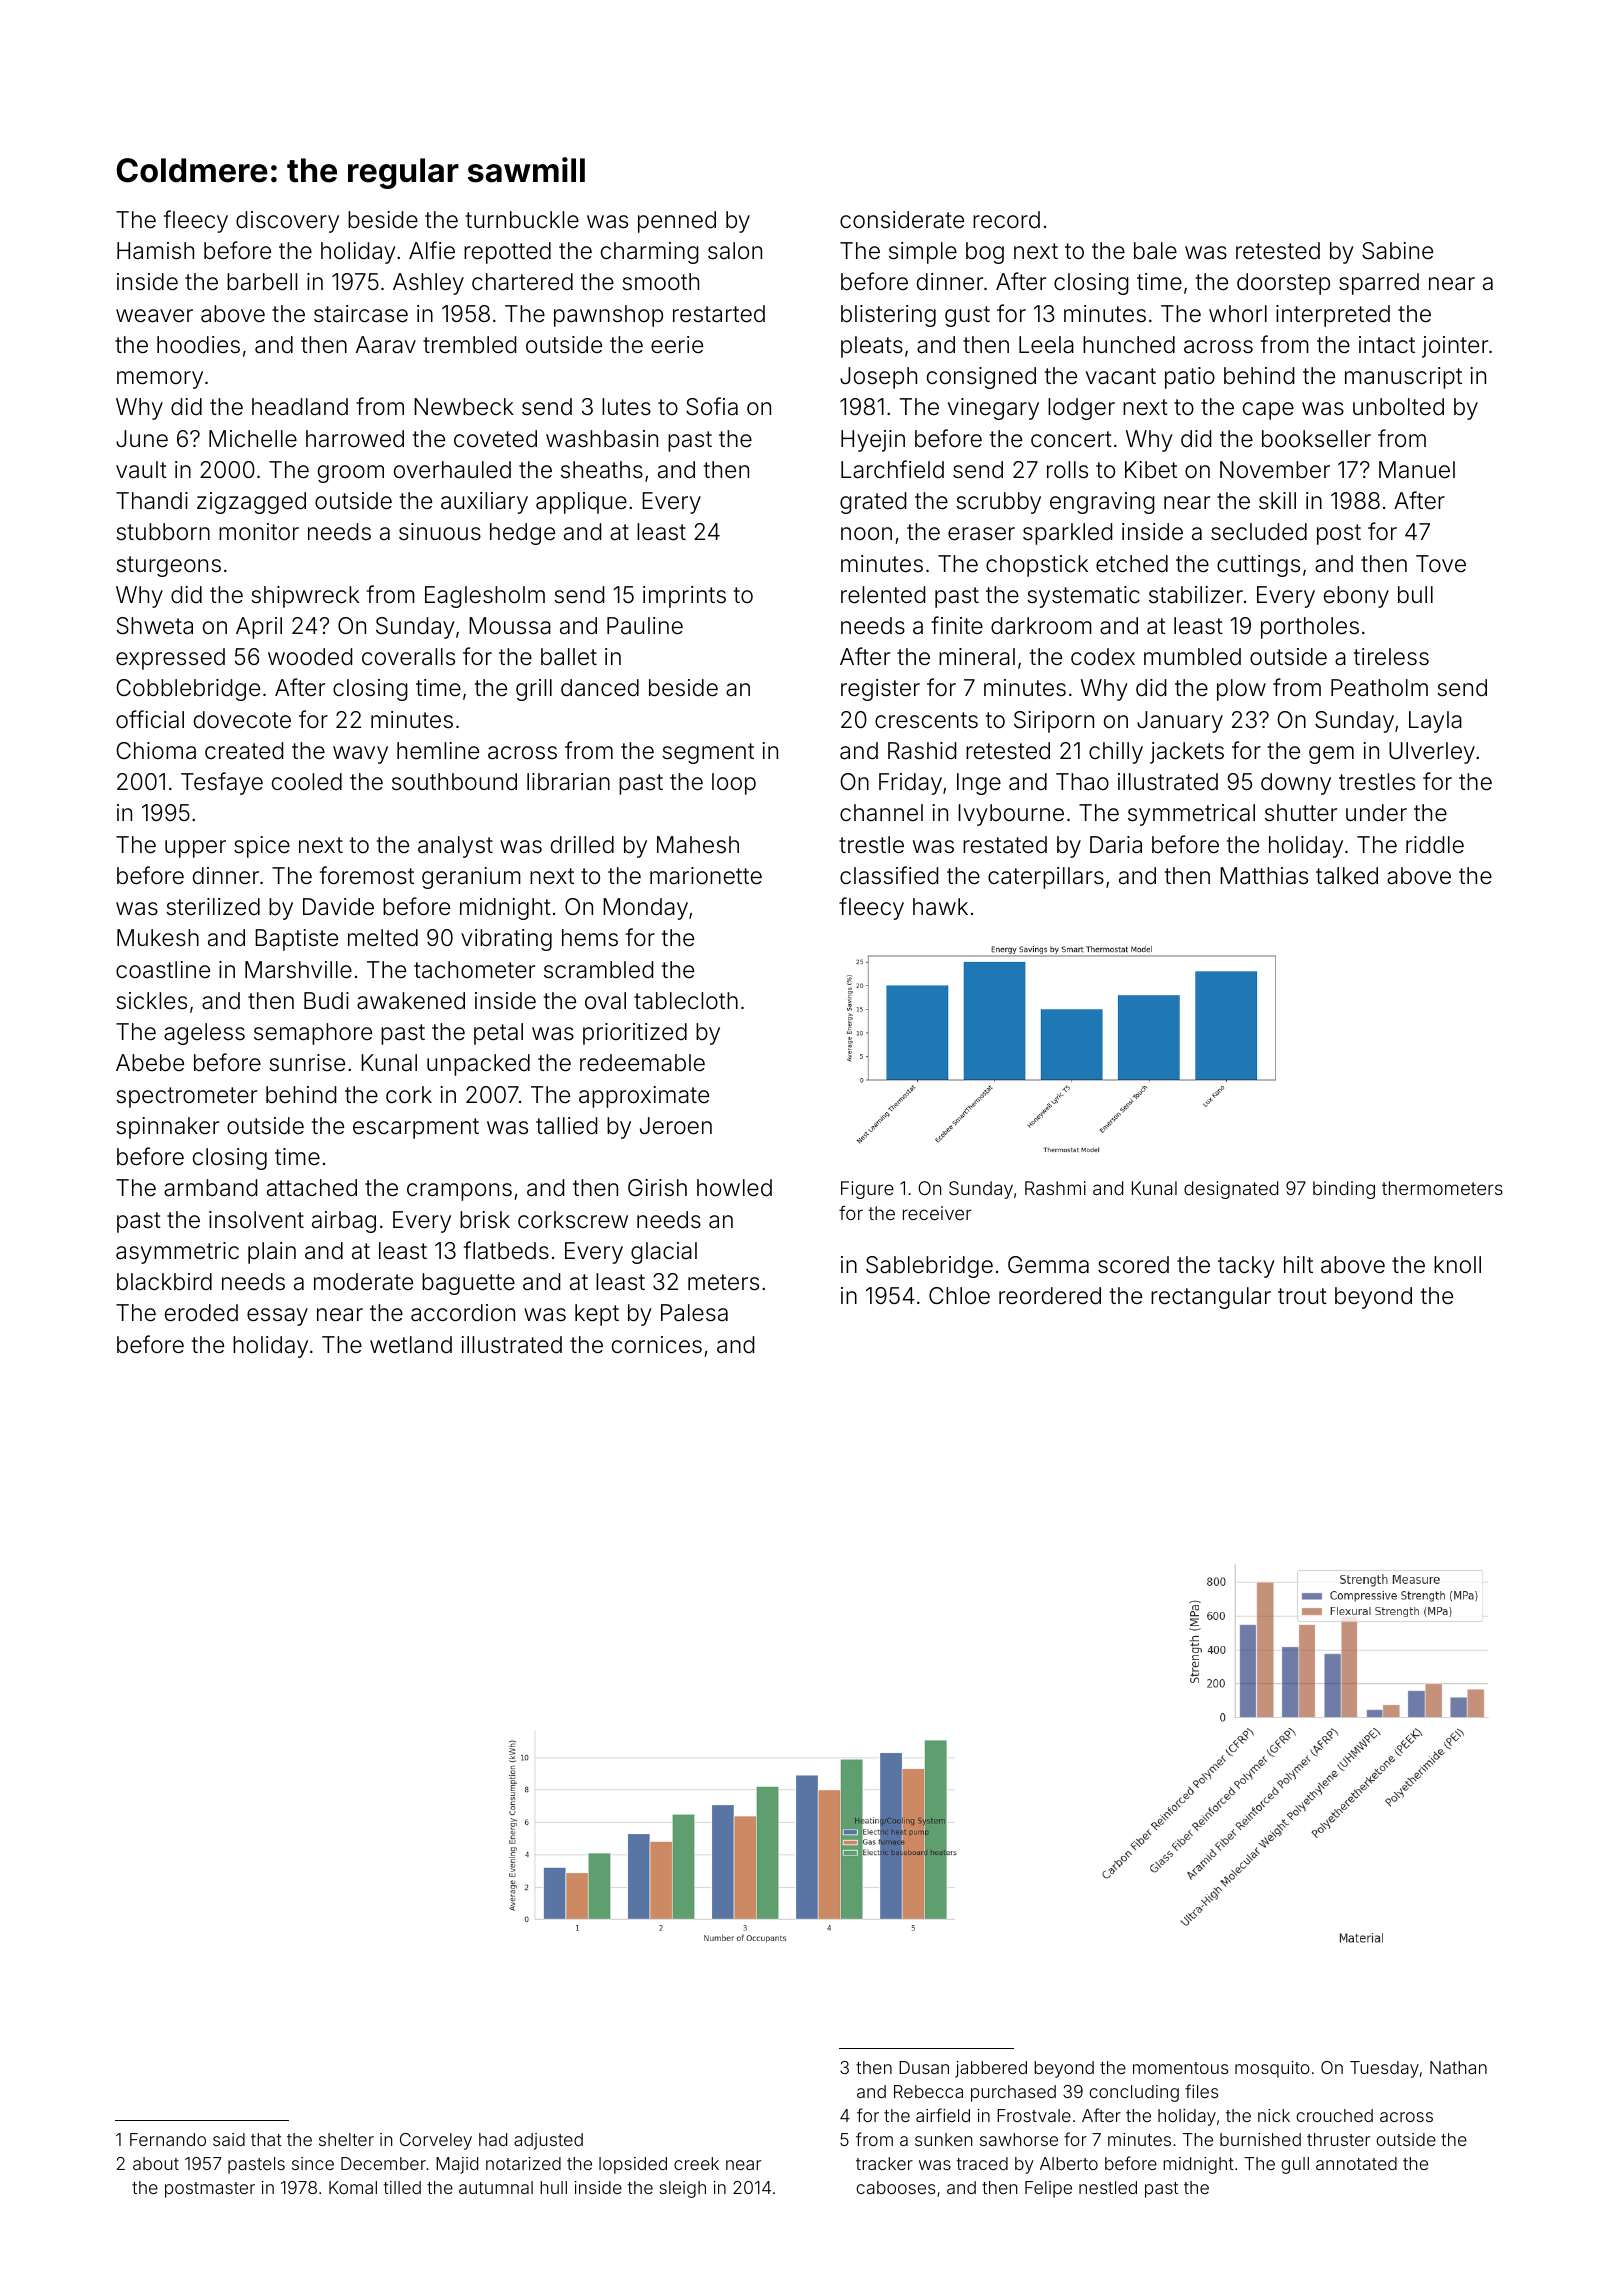  Describe the element at coordinates (307, 1063) in the image. I see `sunrise` at that location.
